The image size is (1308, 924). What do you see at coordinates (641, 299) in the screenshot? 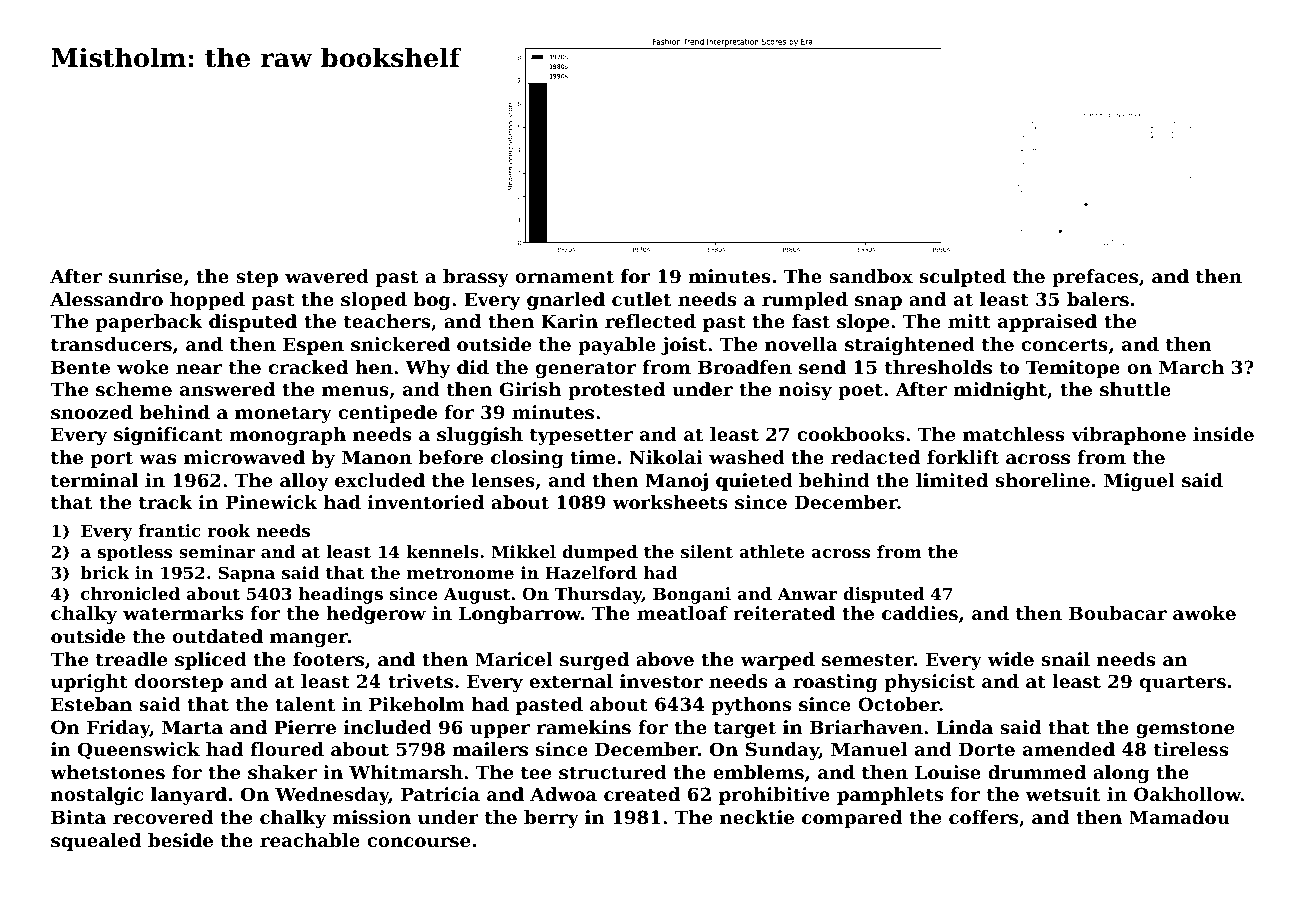
I see `cutlet` at bounding box center [641, 299].
